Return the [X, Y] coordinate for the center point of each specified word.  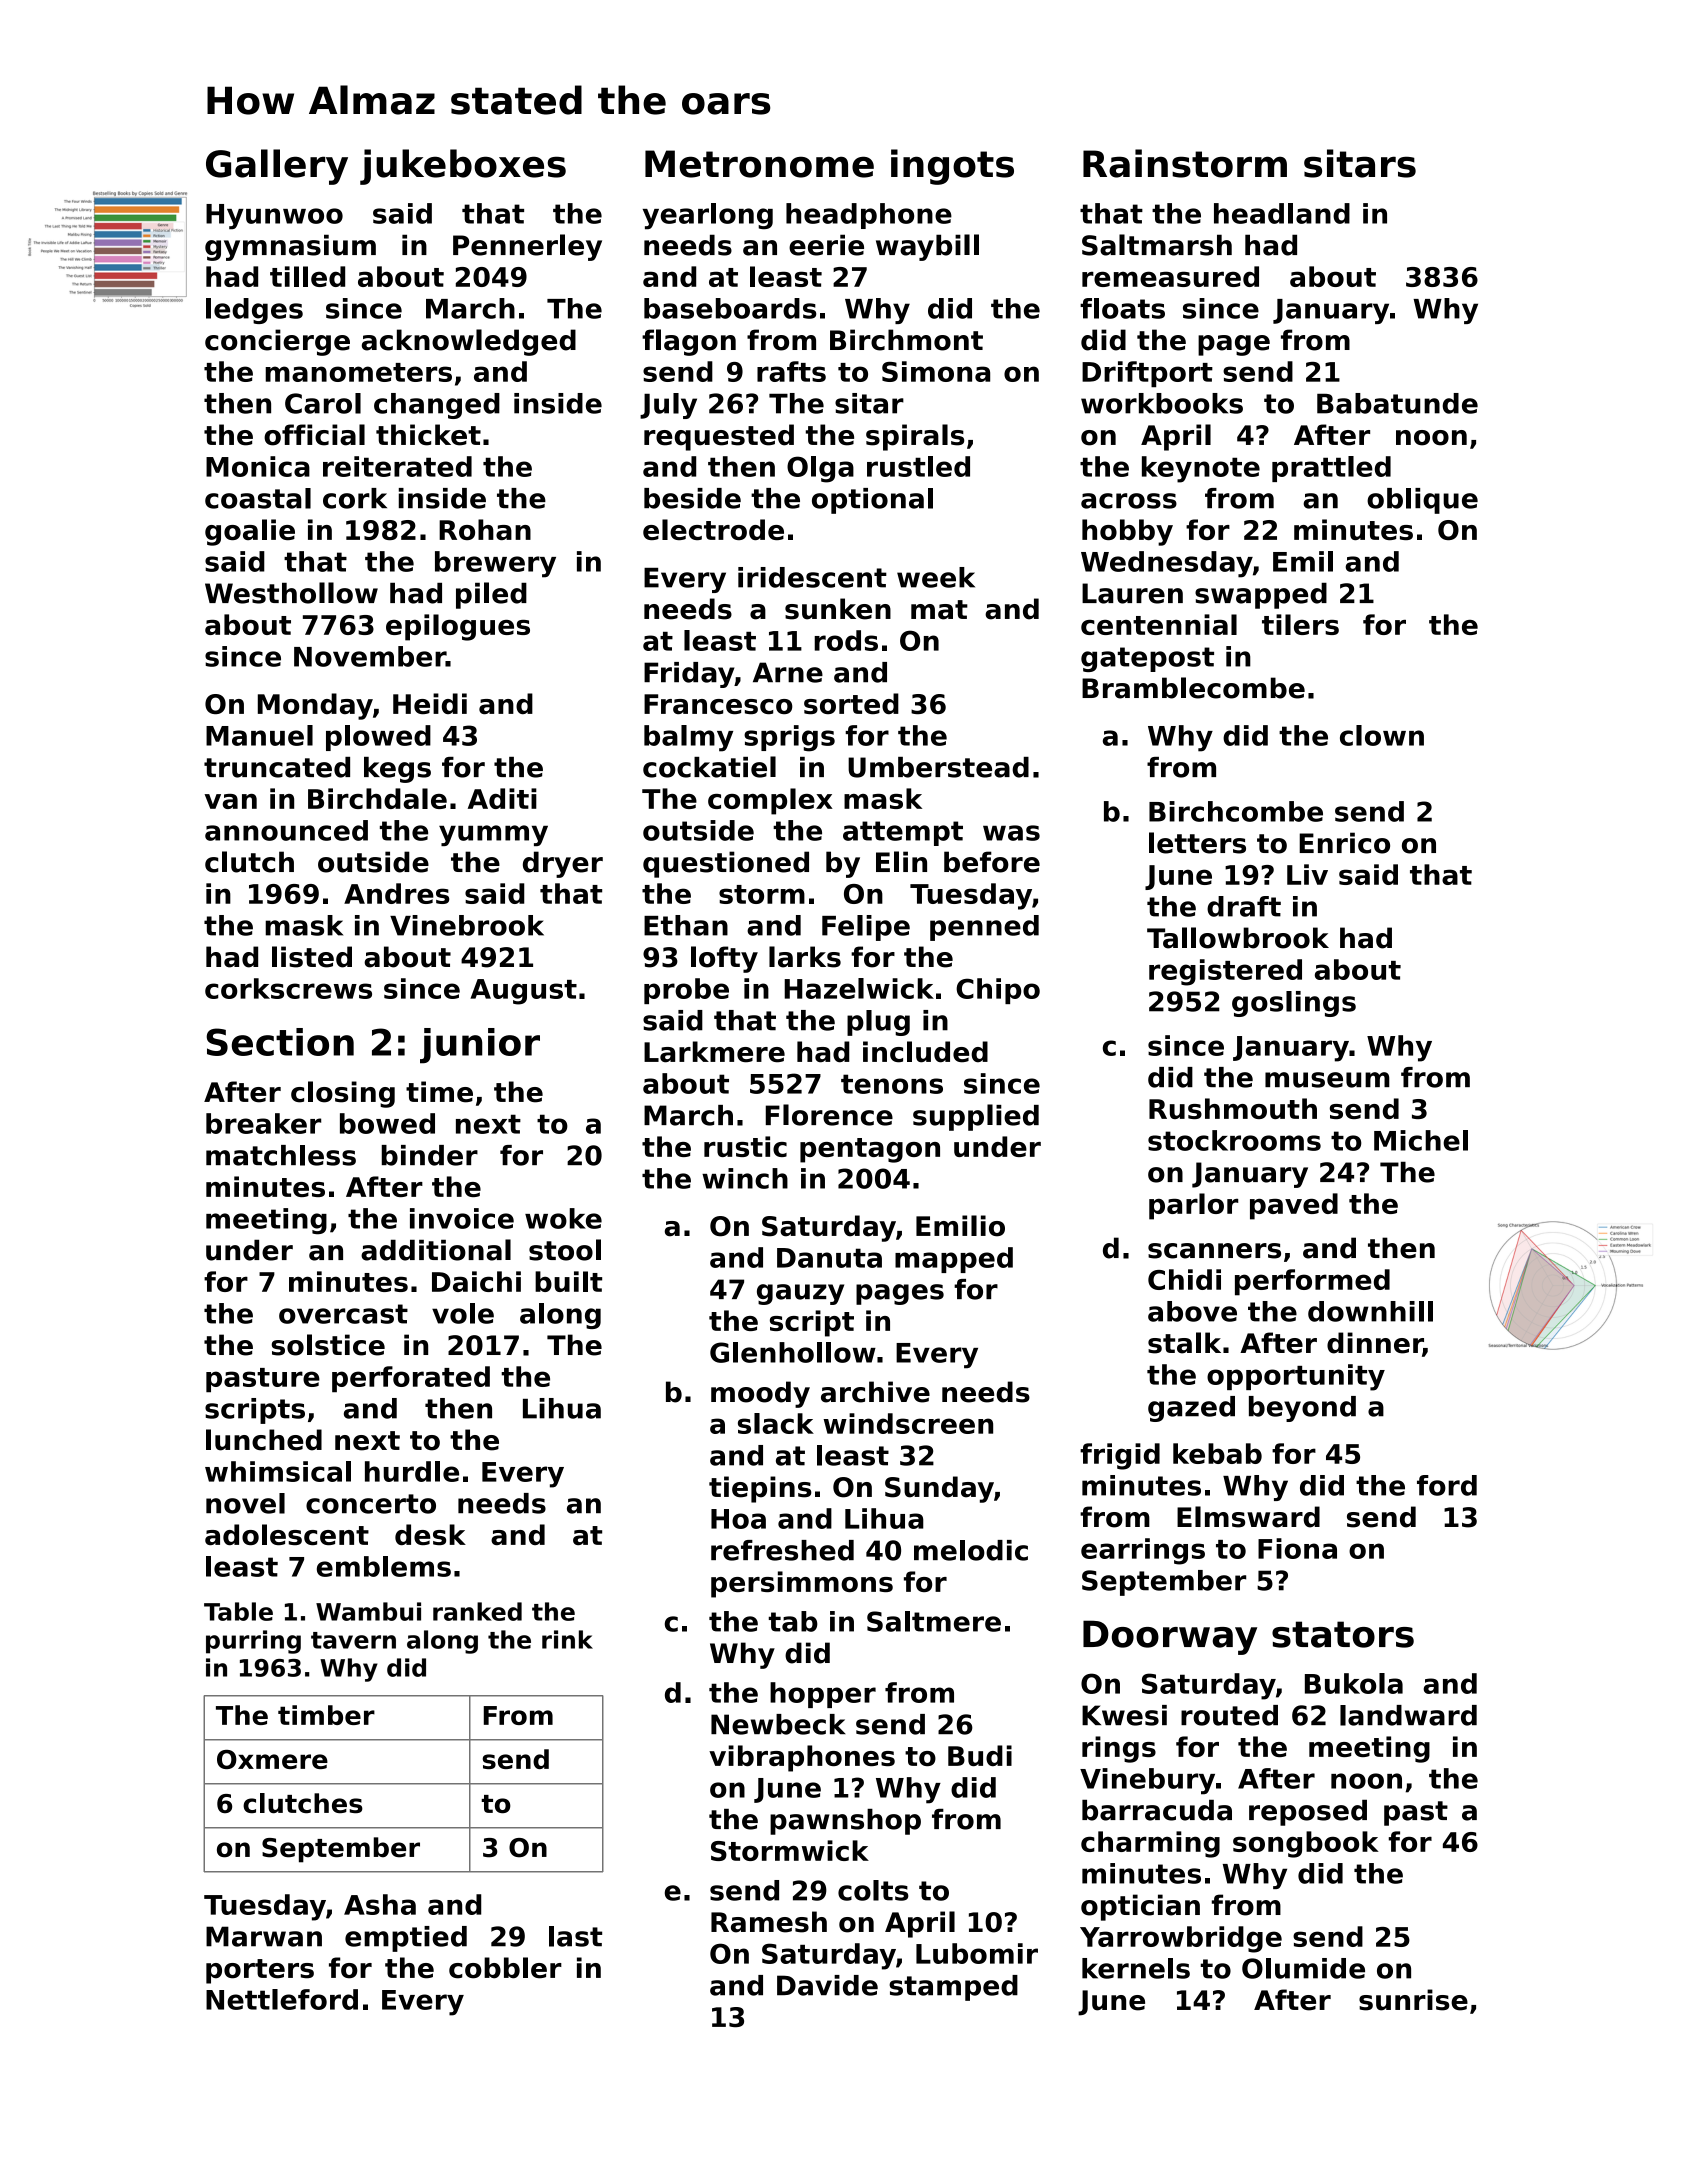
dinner [1375, 1344]
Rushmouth [1233, 1108]
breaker [263, 1123]
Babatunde [1397, 403]
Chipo [998, 991]
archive [875, 1392]
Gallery [277, 167]
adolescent [287, 1534]
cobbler [505, 1968]
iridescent [812, 577]
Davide [827, 1985]
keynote [1201, 469]
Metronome [759, 164]
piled [491, 595]
